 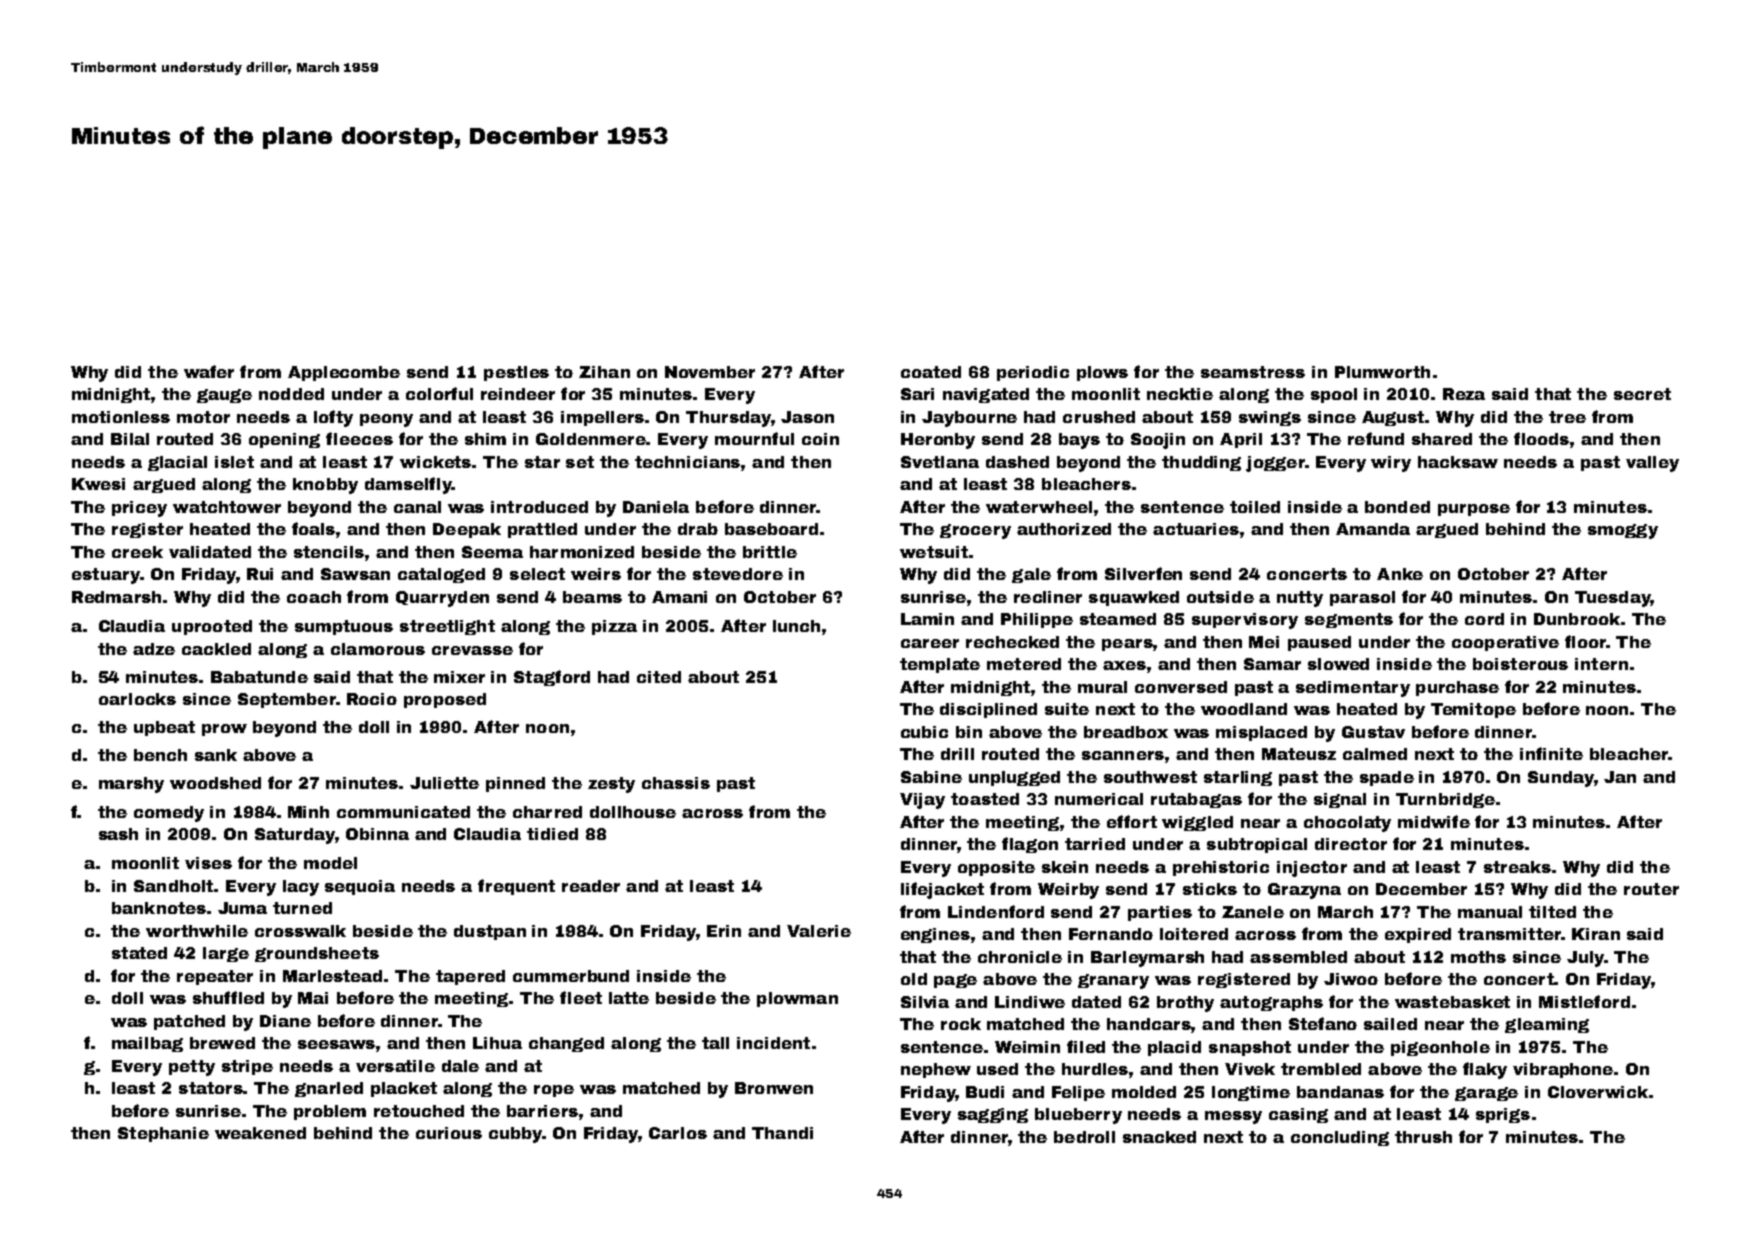 What do you see at coordinates (260, 1133) in the screenshot?
I see `weakened` at bounding box center [260, 1133].
